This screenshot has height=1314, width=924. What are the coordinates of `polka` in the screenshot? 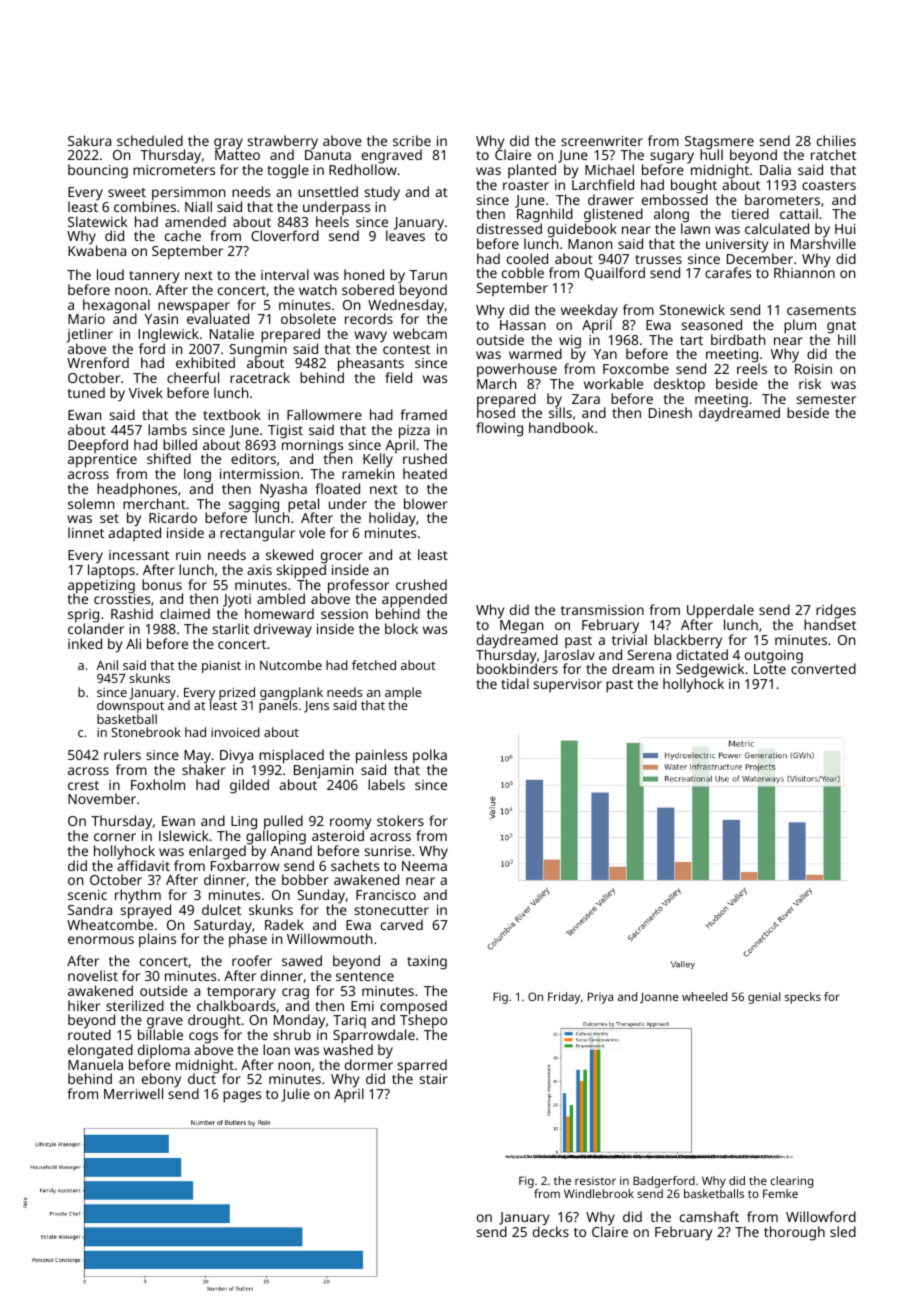 It's located at (430, 756).
